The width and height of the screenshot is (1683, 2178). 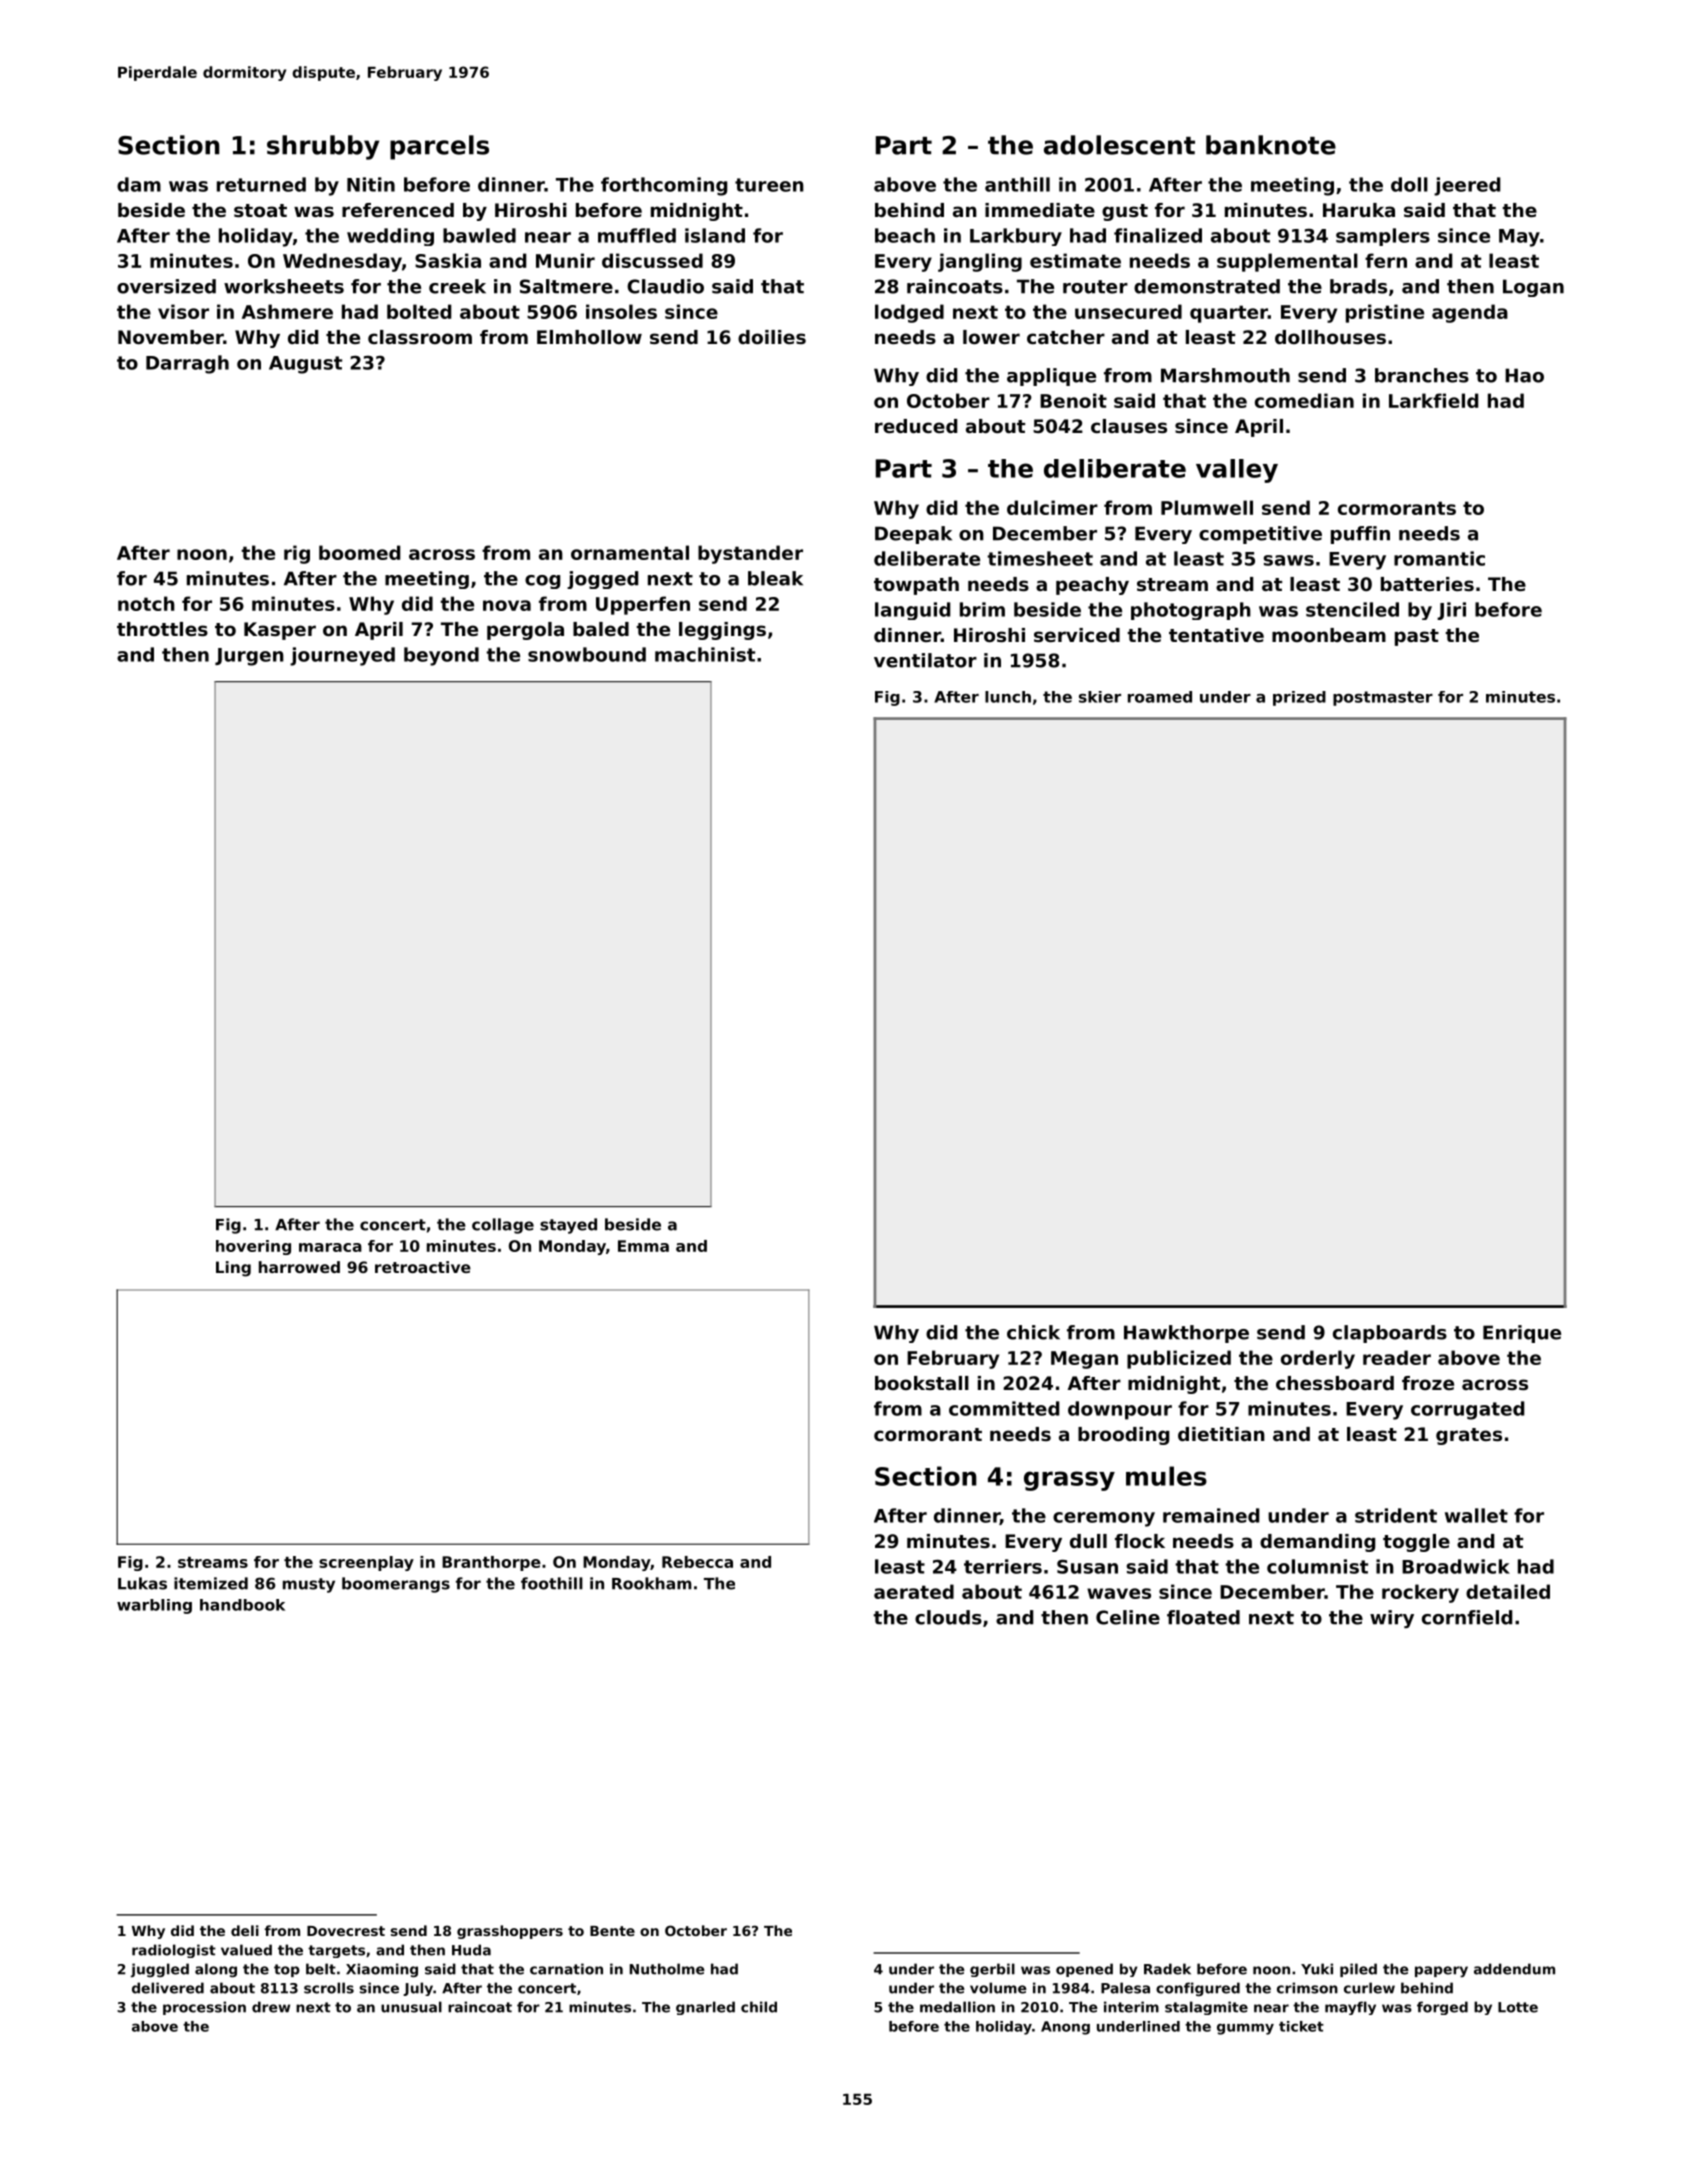 What do you see at coordinates (1524, 375) in the screenshot?
I see `Hao` at bounding box center [1524, 375].
